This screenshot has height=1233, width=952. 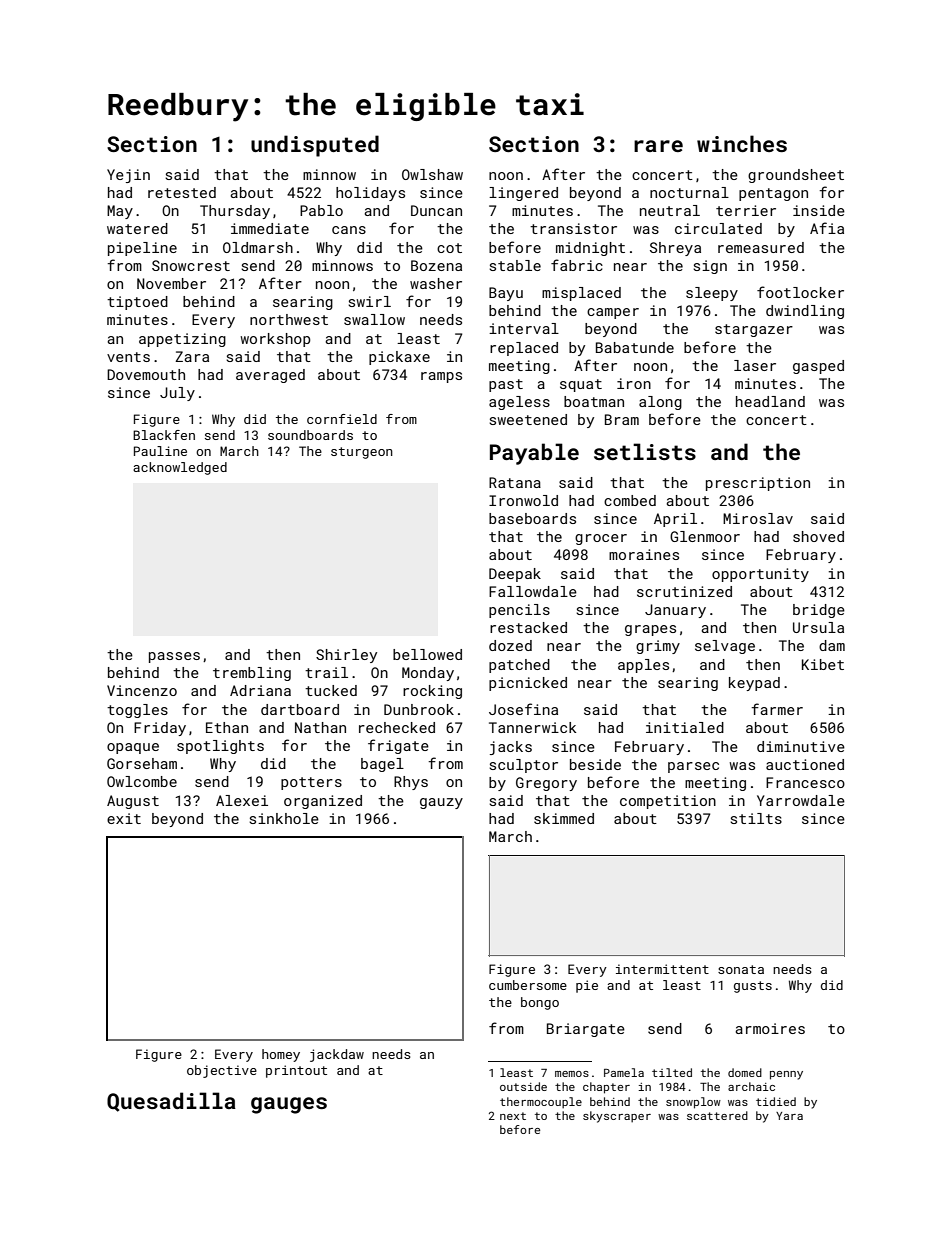 What do you see at coordinates (742, 143) in the screenshot?
I see `winches` at bounding box center [742, 143].
